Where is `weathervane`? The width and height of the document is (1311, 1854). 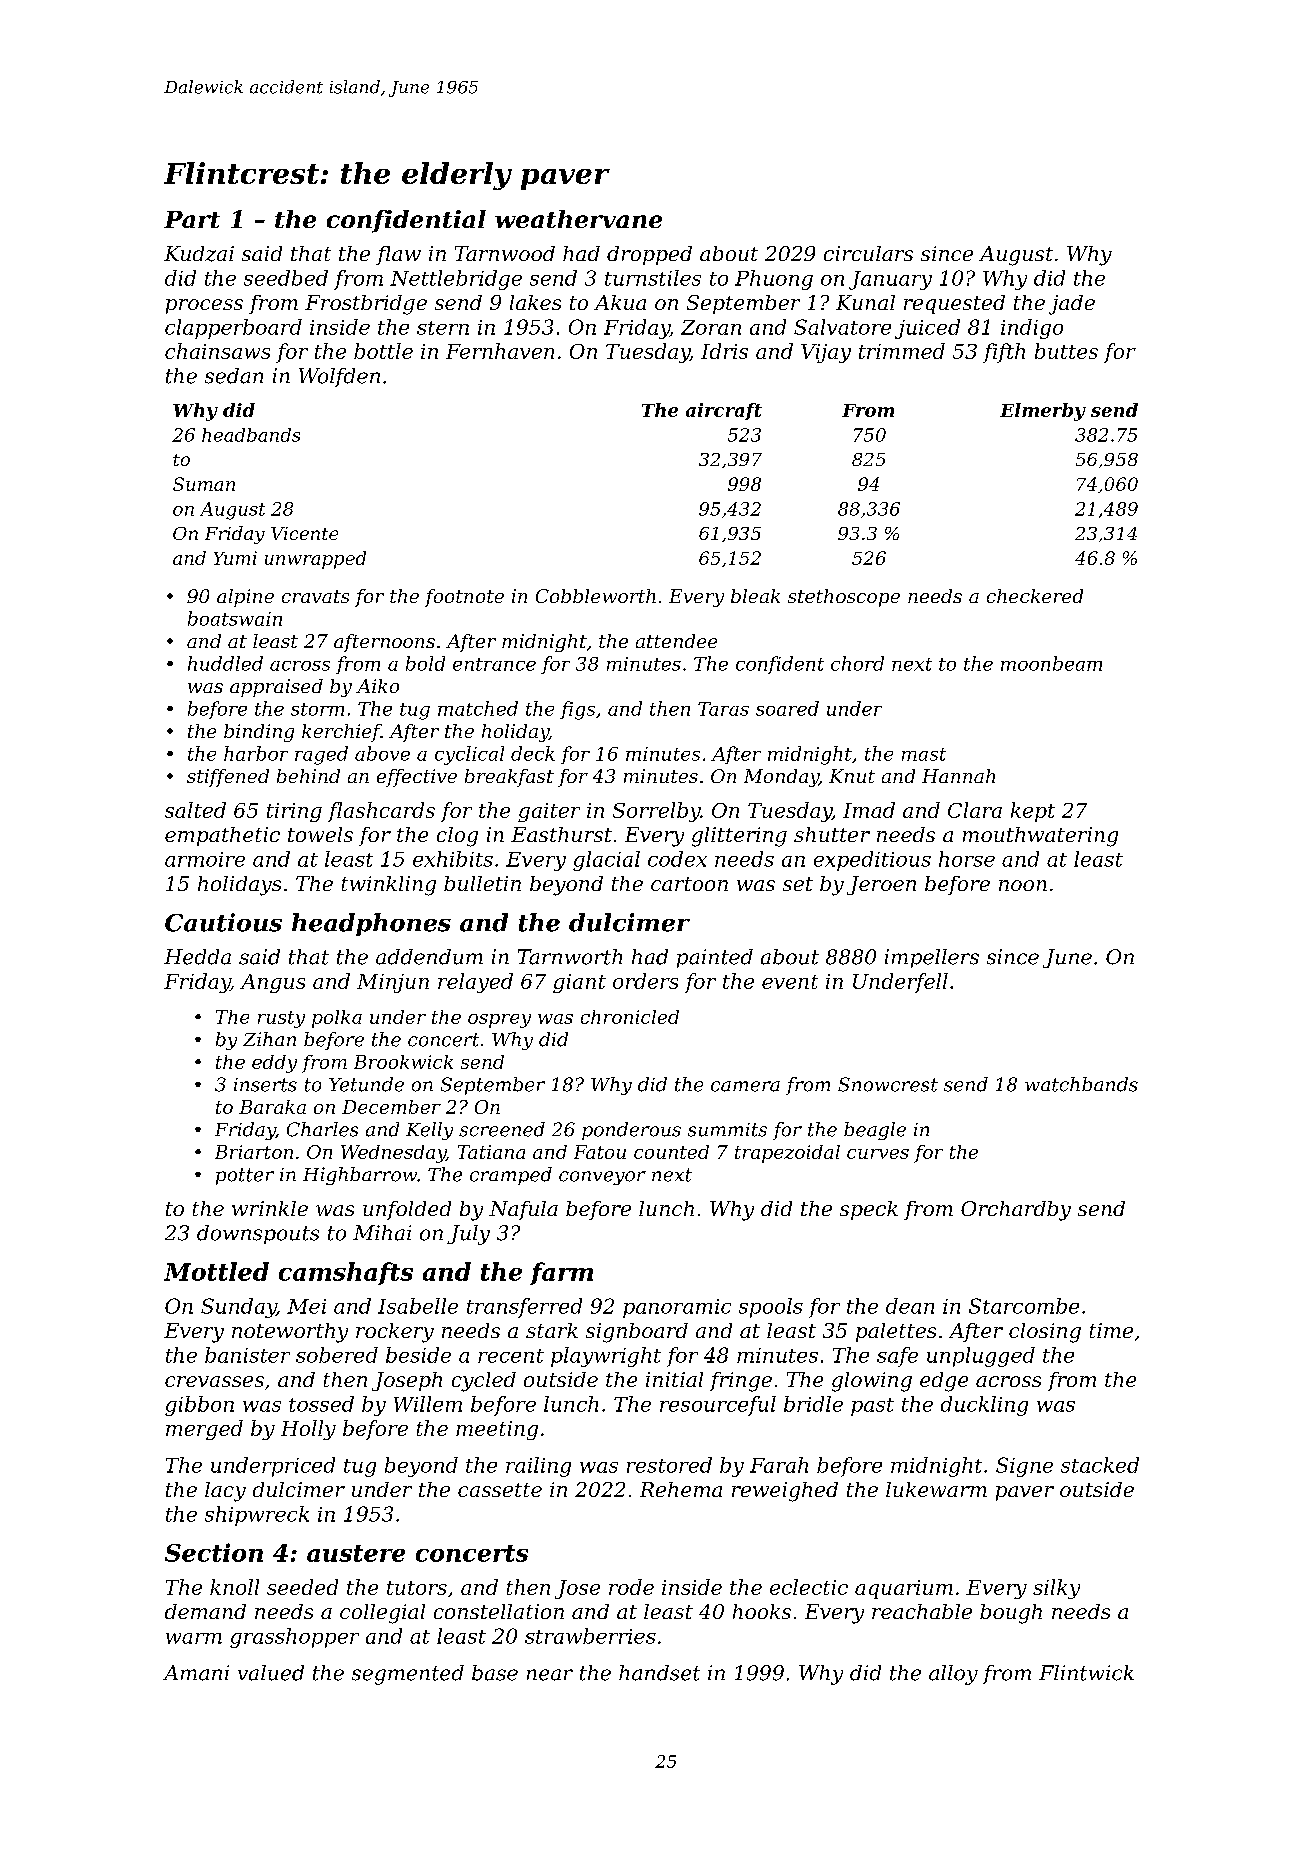 weathervane is located at coordinates (578, 219).
